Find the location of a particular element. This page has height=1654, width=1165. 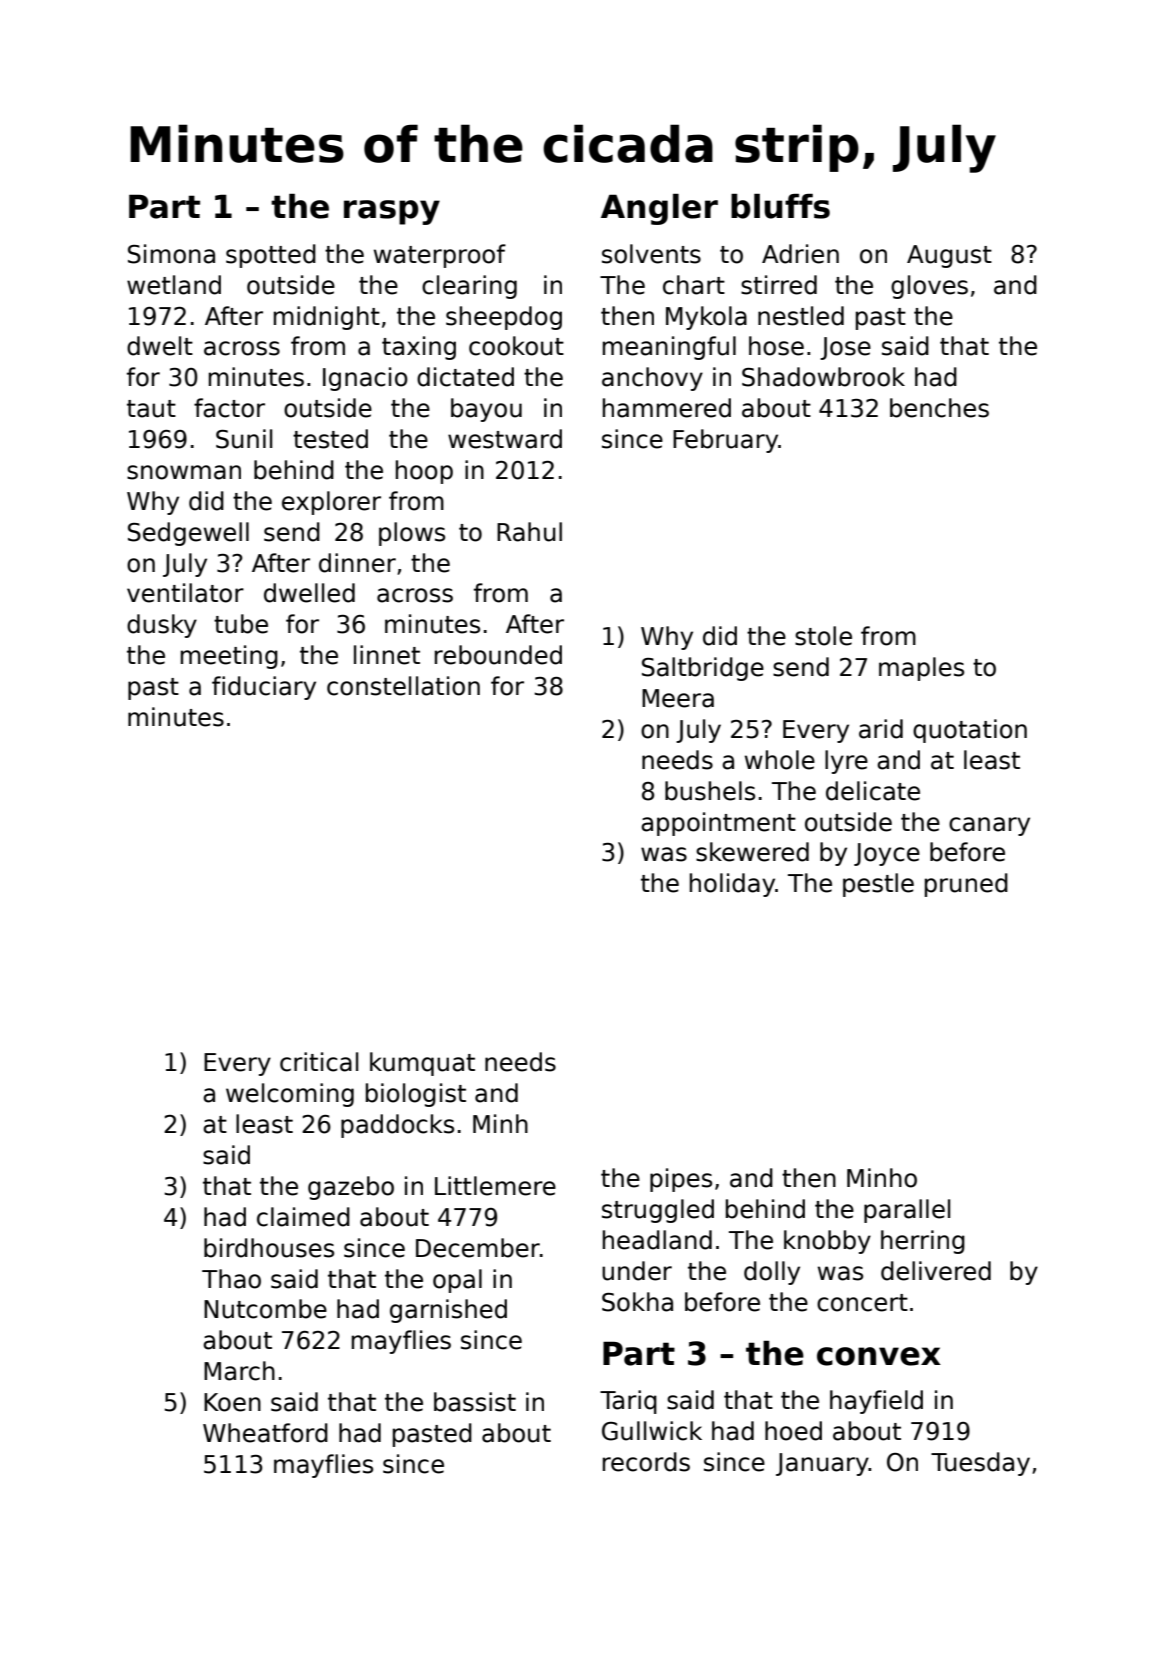

cookout is located at coordinates (516, 346).
